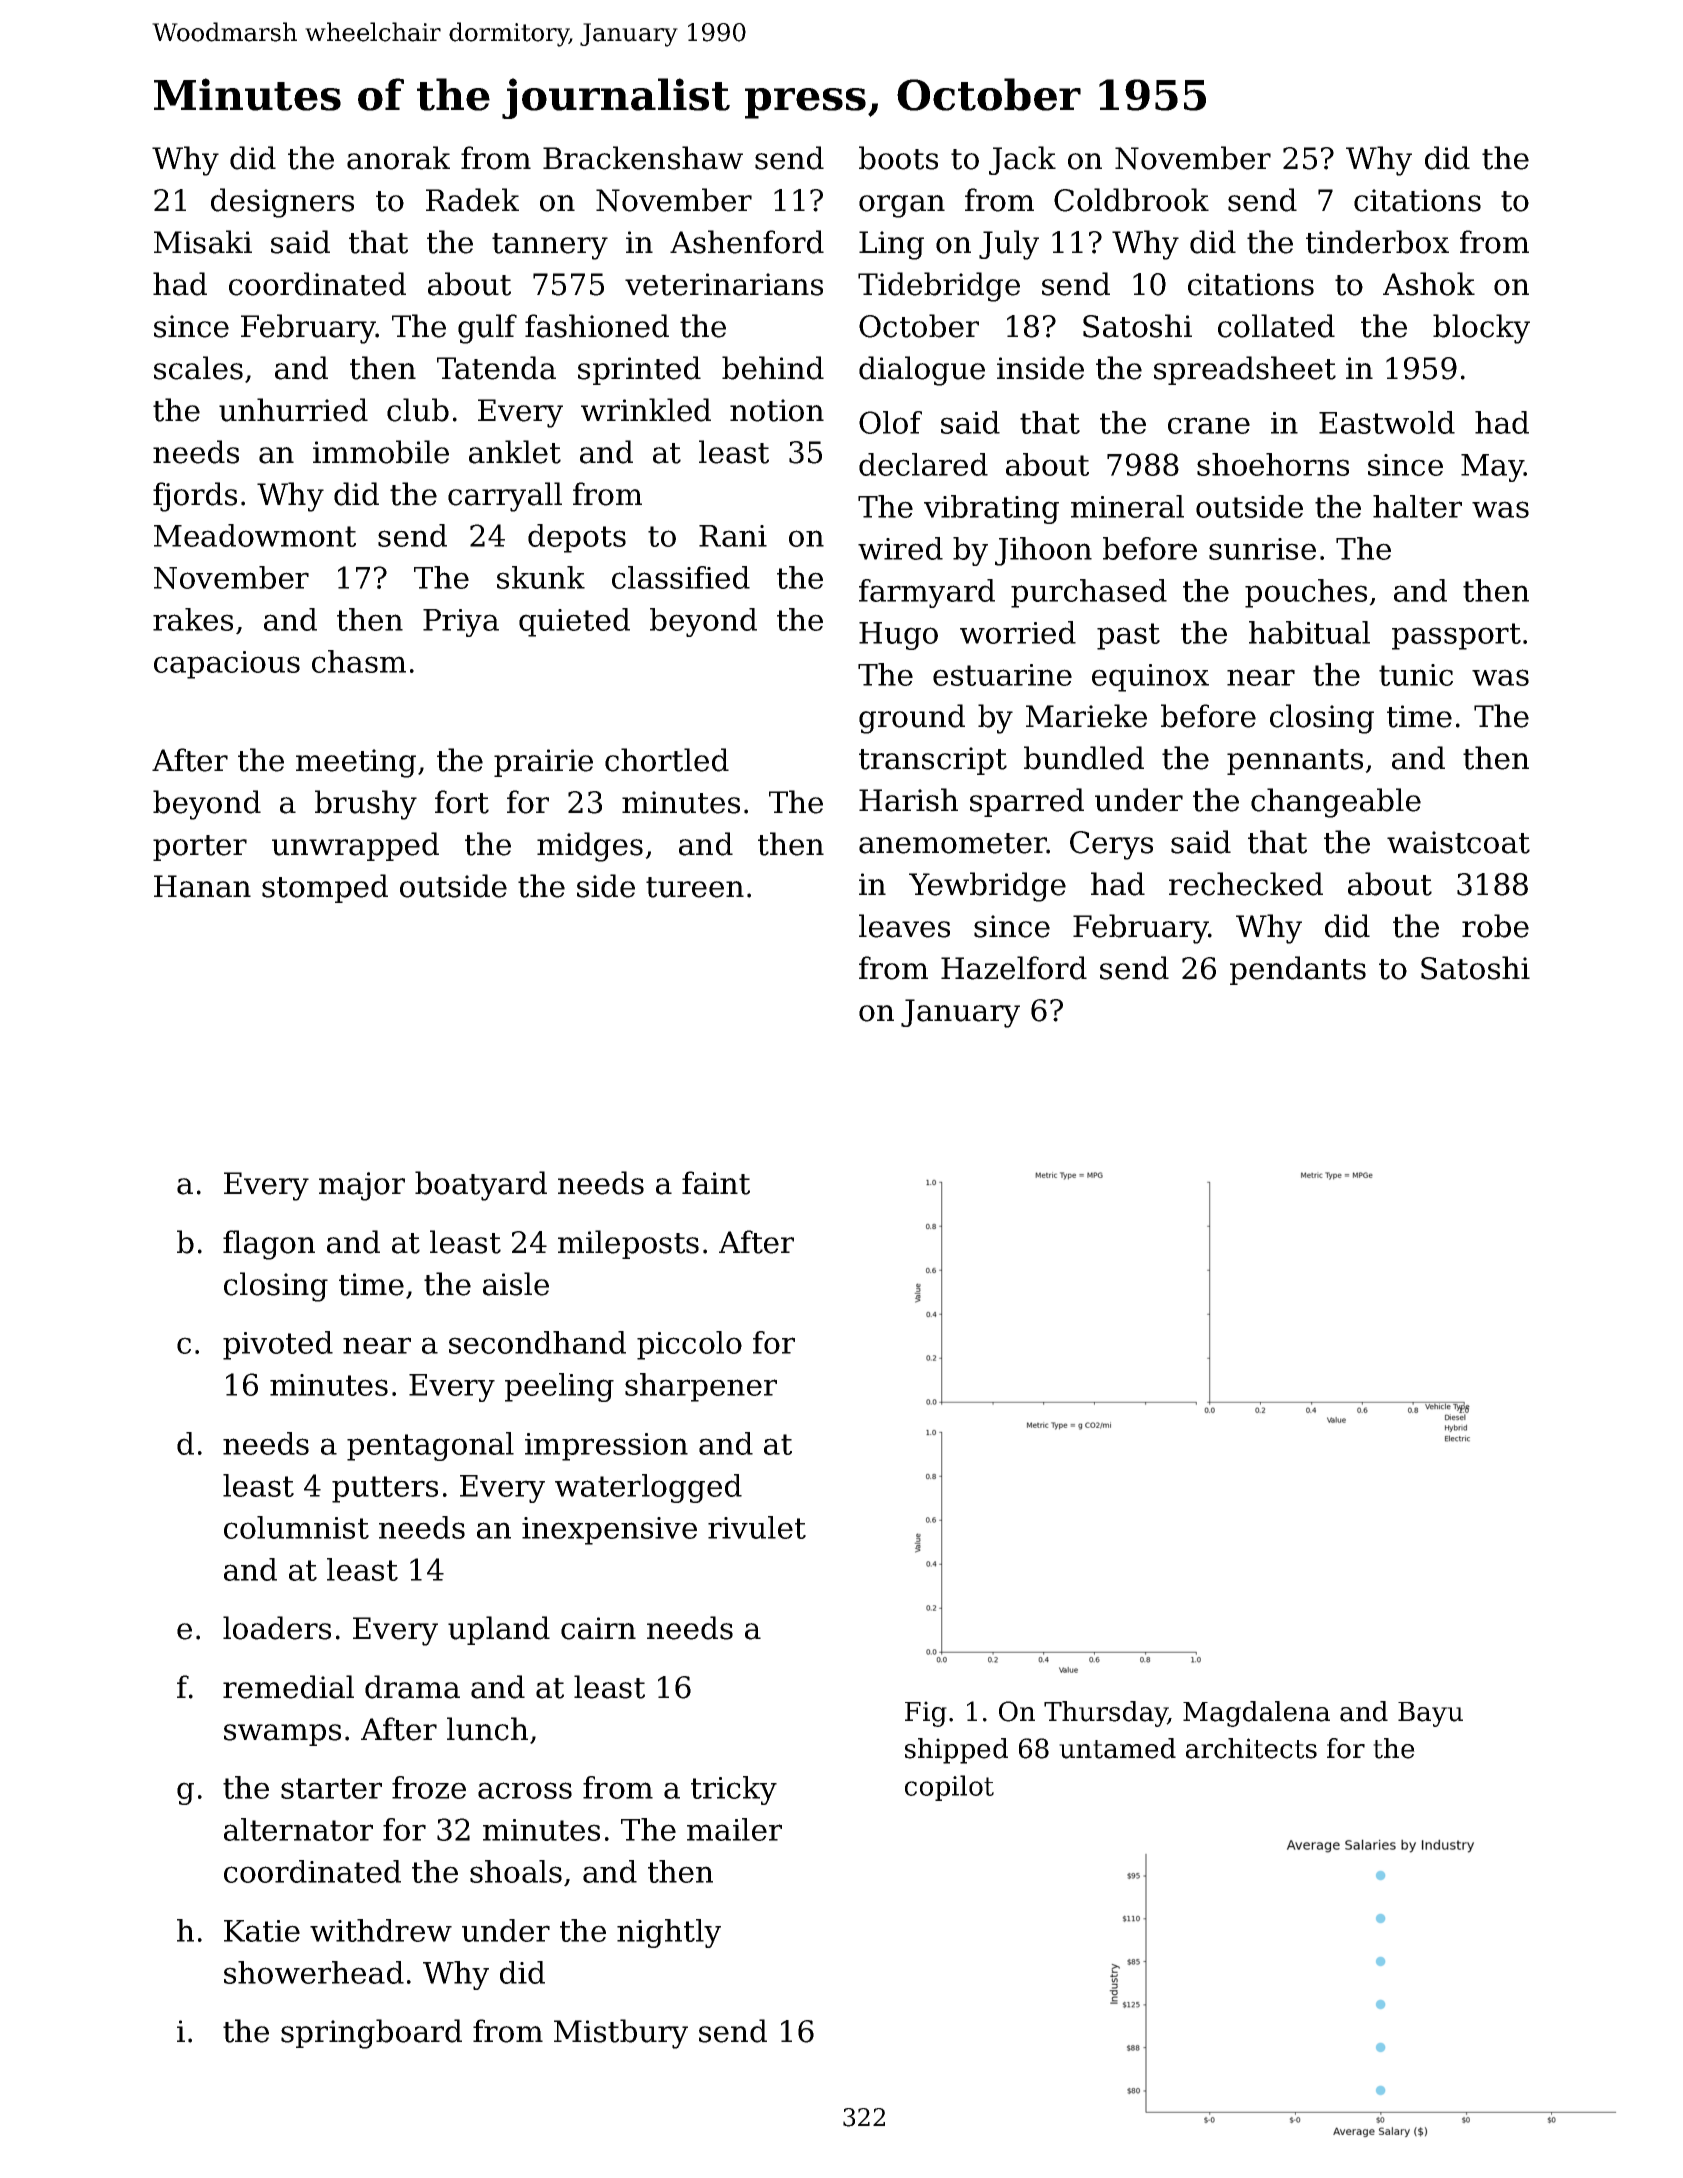 This screenshot has width=1683, height=2178. I want to click on springboard, so click(371, 2034).
